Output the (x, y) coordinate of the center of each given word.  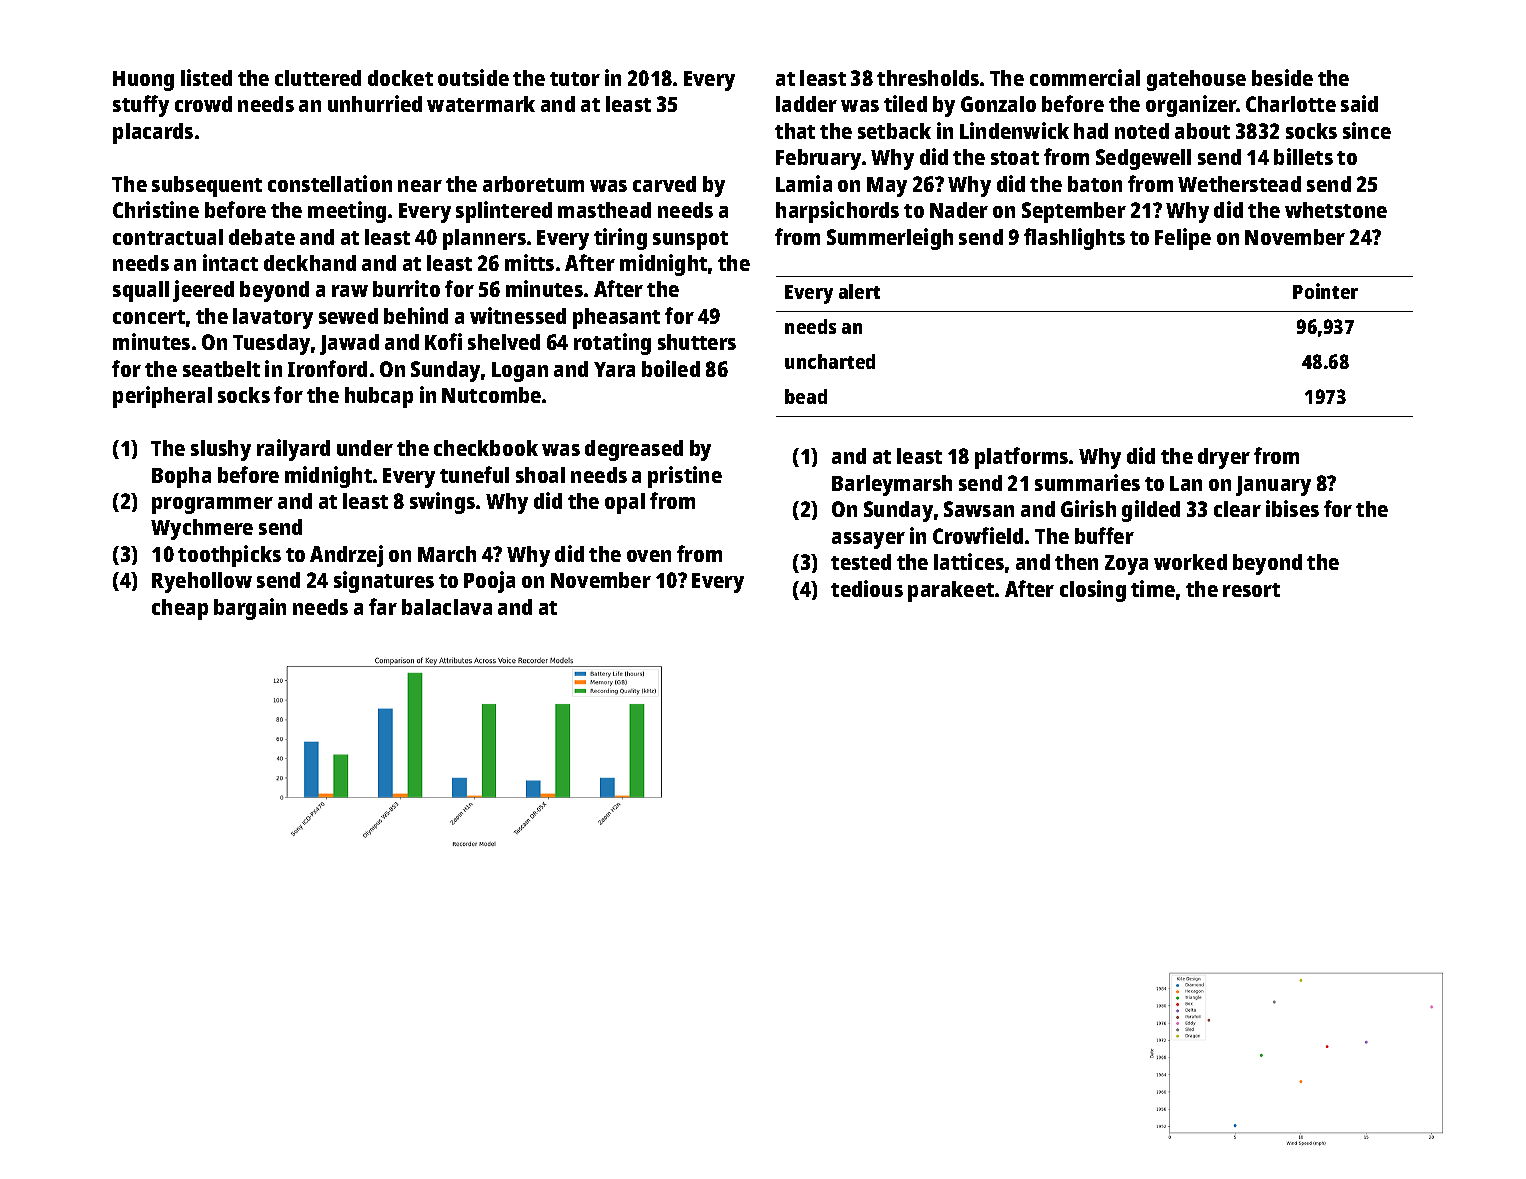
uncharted (830, 361)
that (795, 131)
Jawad (349, 344)
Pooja (489, 582)
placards (153, 133)
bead (806, 396)
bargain (250, 609)
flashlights (1074, 239)
